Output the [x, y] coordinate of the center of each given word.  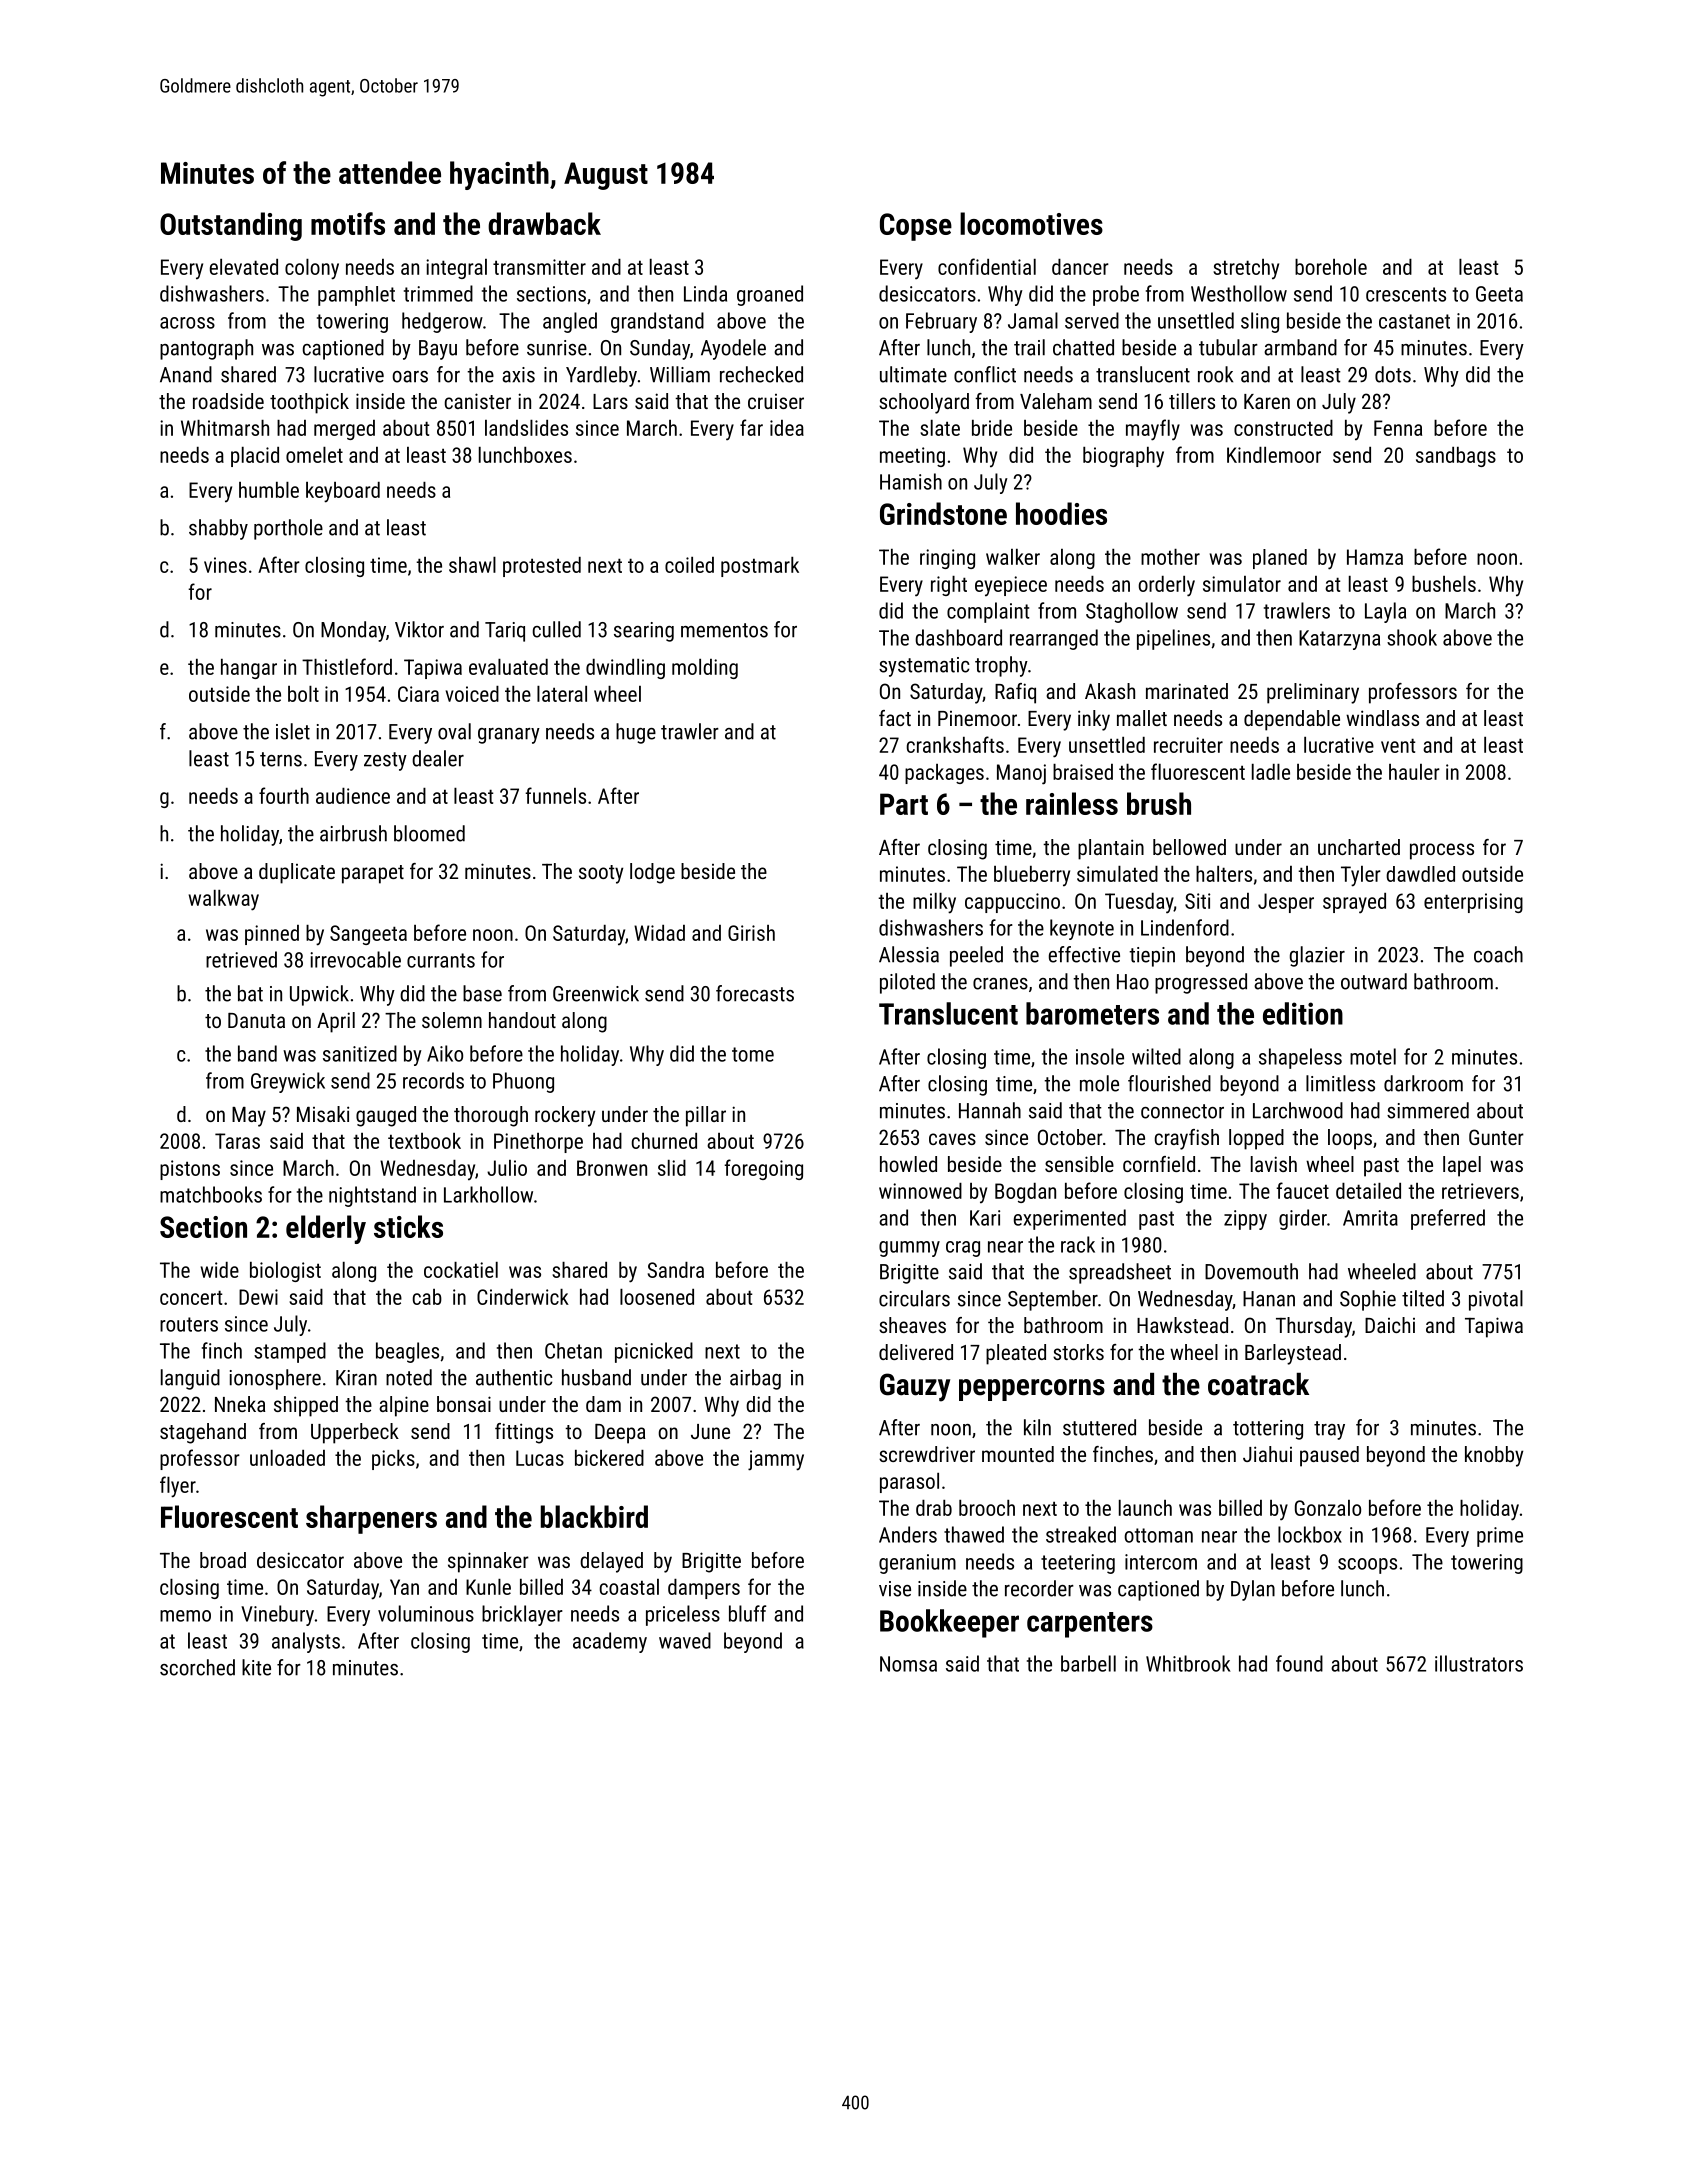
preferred [1448, 1219]
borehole [1331, 267]
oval [454, 731]
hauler [1414, 772]
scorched [197, 1667]
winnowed [920, 1191]
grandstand [657, 322]
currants [441, 960]
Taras [237, 1141]
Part [904, 804]
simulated [1117, 874]
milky [934, 903]
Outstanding [231, 226]
